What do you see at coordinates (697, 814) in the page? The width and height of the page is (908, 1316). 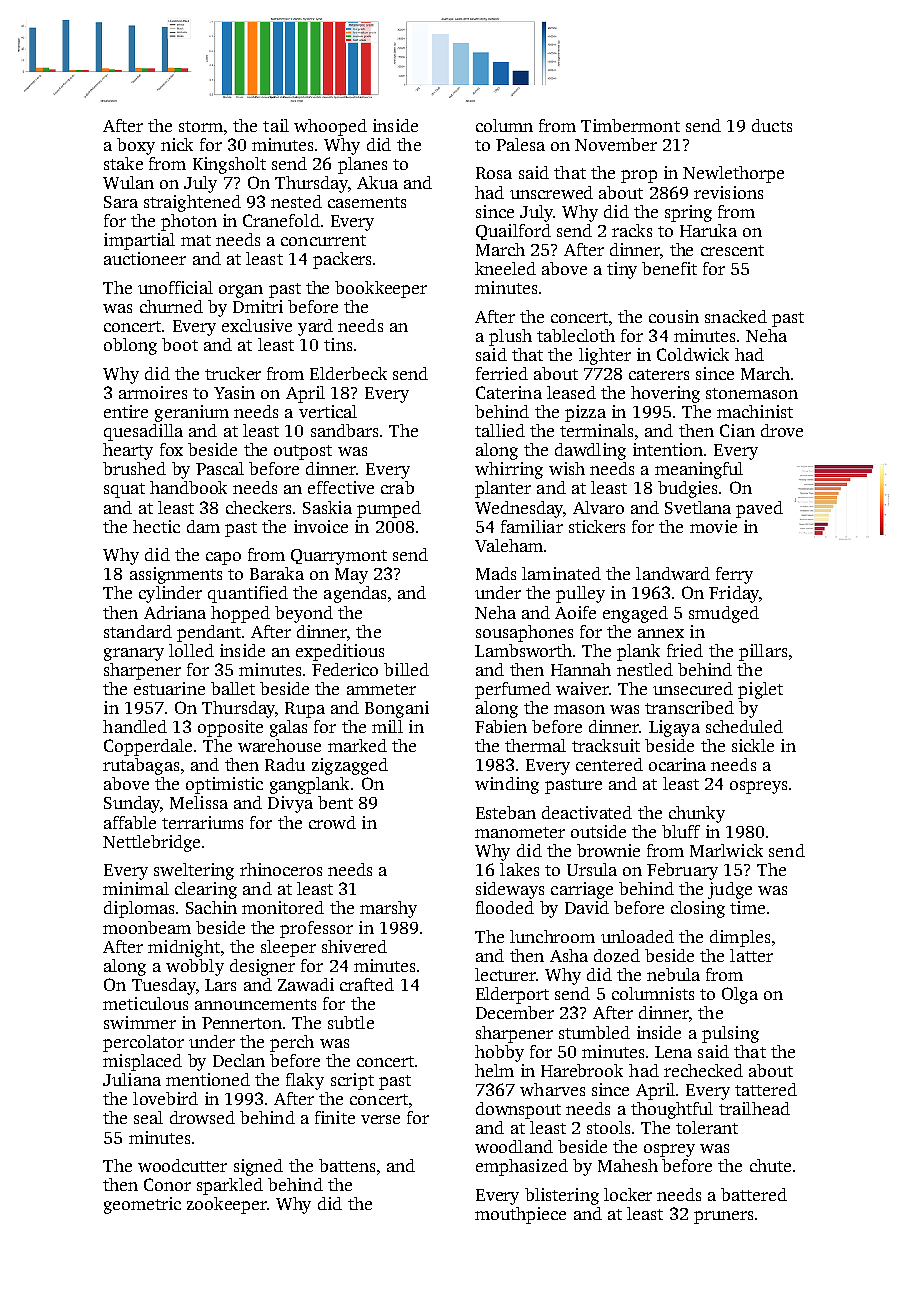 I see `chunky` at bounding box center [697, 814].
